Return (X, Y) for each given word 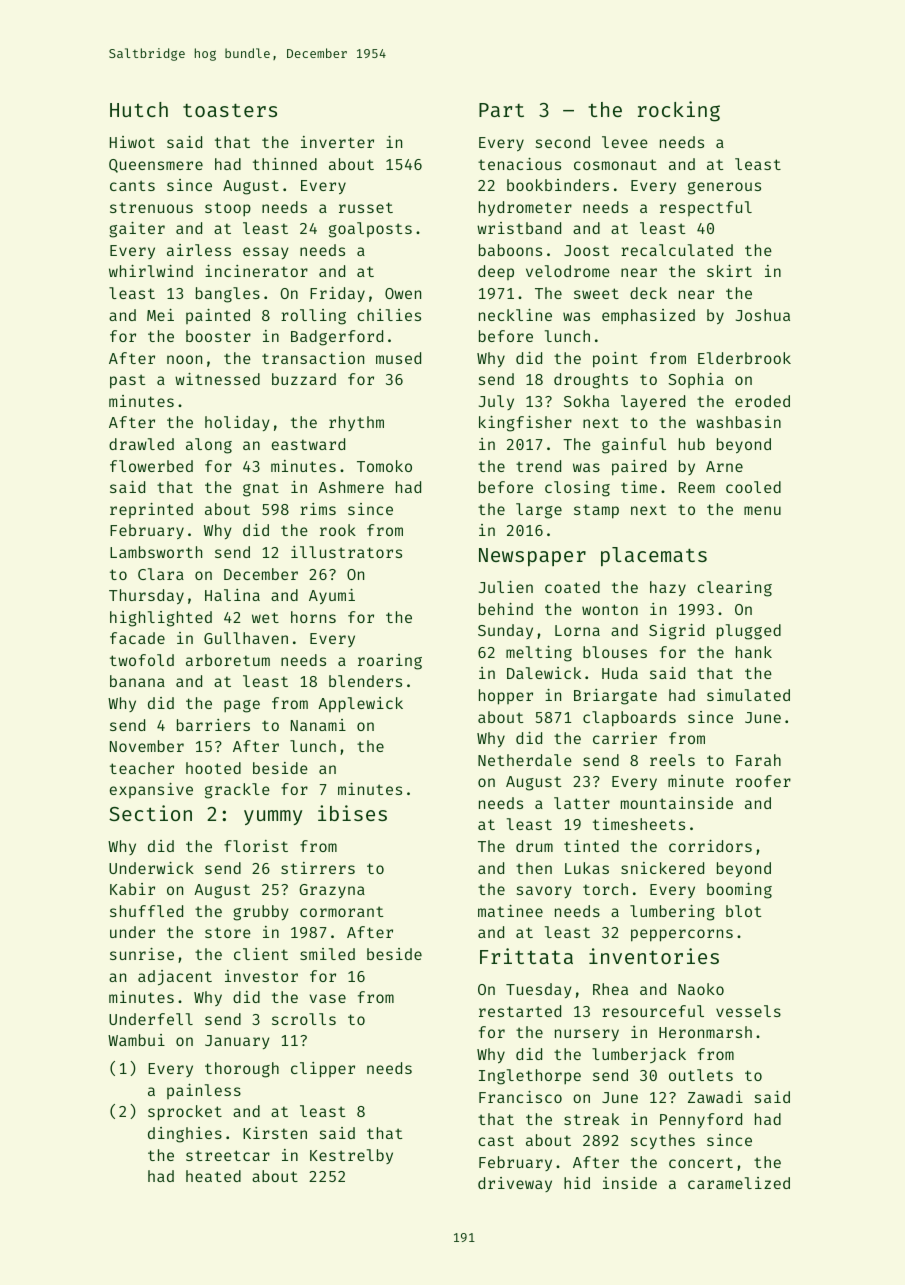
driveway (515, 1184)
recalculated (677, 250)
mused (398, 358)
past (127, 381)
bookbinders (558, 185)
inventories (654, 956)
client (261, 954)
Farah (758, 760)
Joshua (763, 315)
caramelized (739, 1183)
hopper (506, 697)
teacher (142, 768)
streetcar (228, 1155)
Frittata (526, 956)
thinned (285, 164)
